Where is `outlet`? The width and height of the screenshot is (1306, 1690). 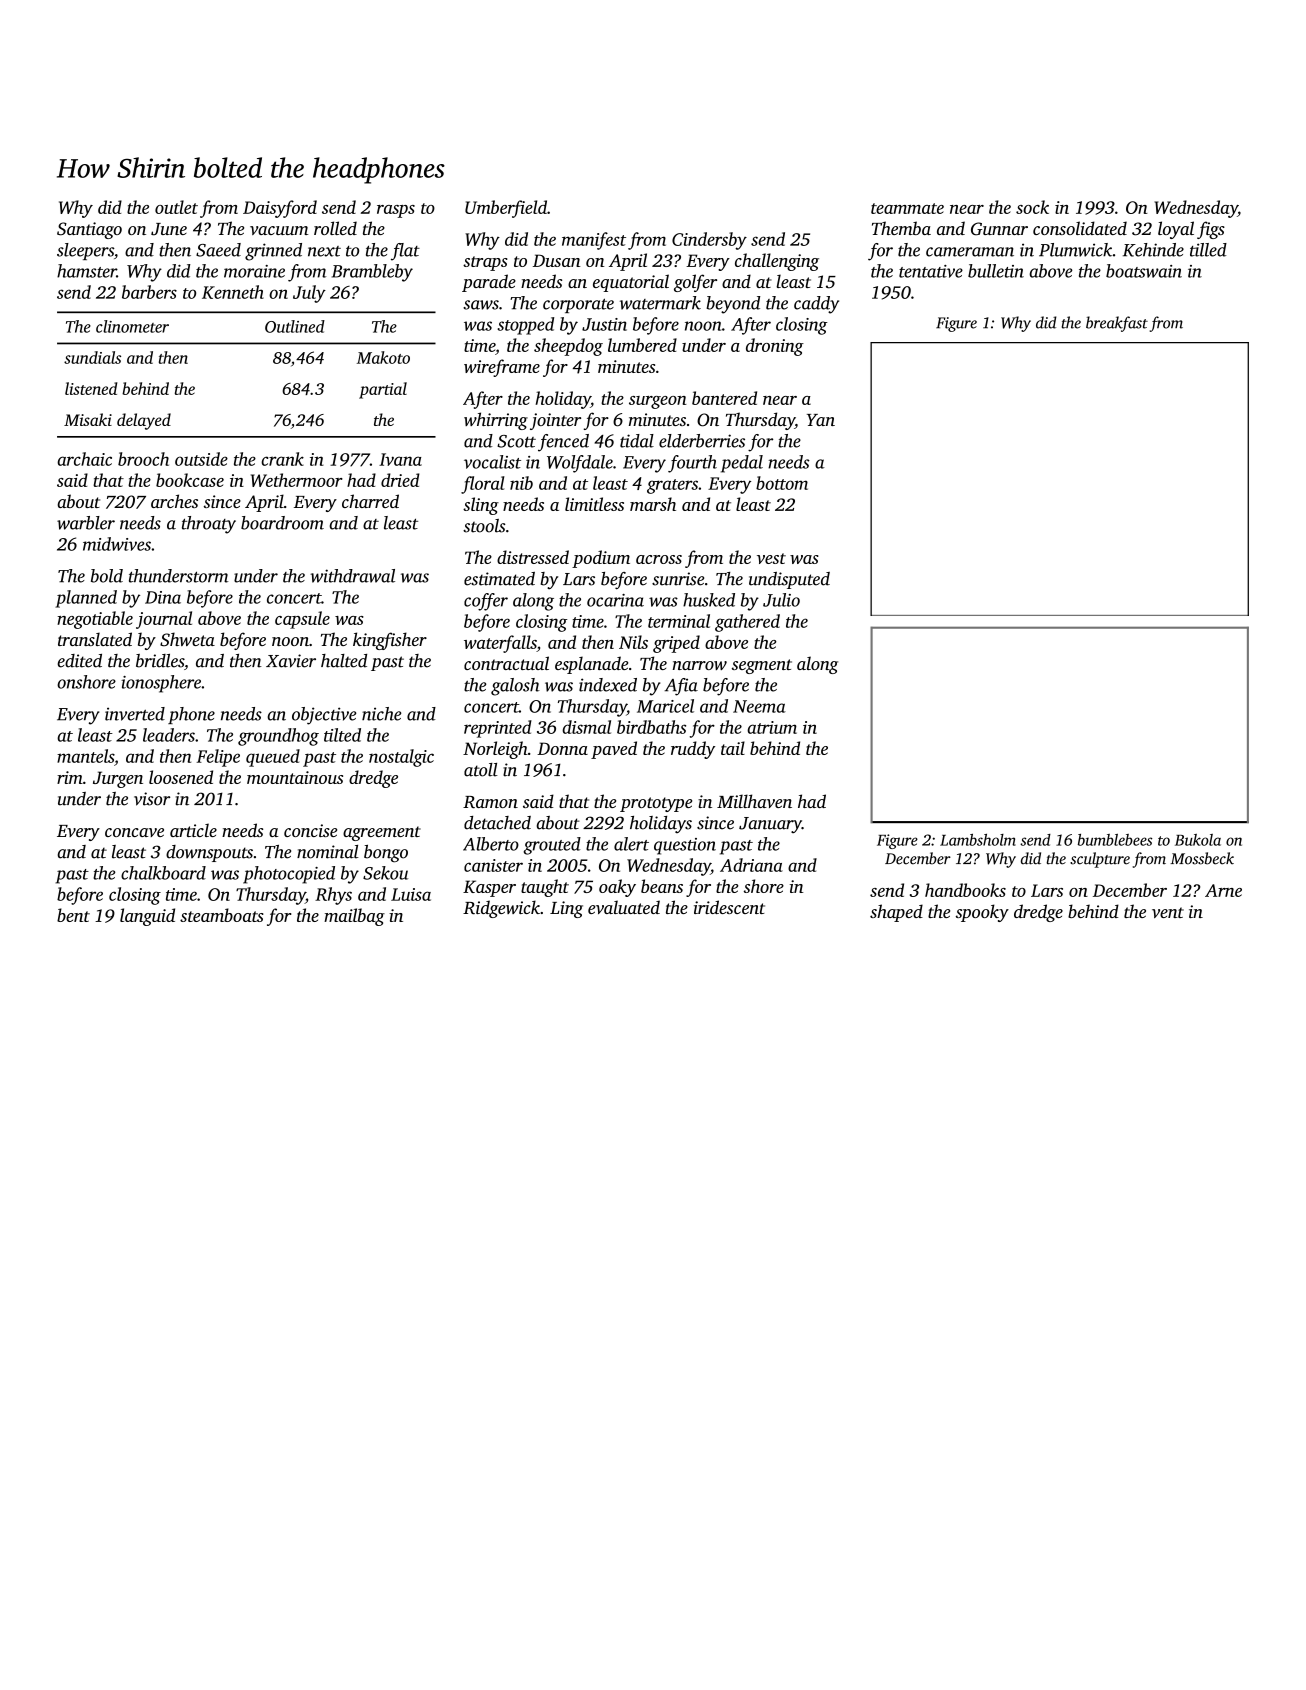 outlet is located at coordinates (176, 207).
